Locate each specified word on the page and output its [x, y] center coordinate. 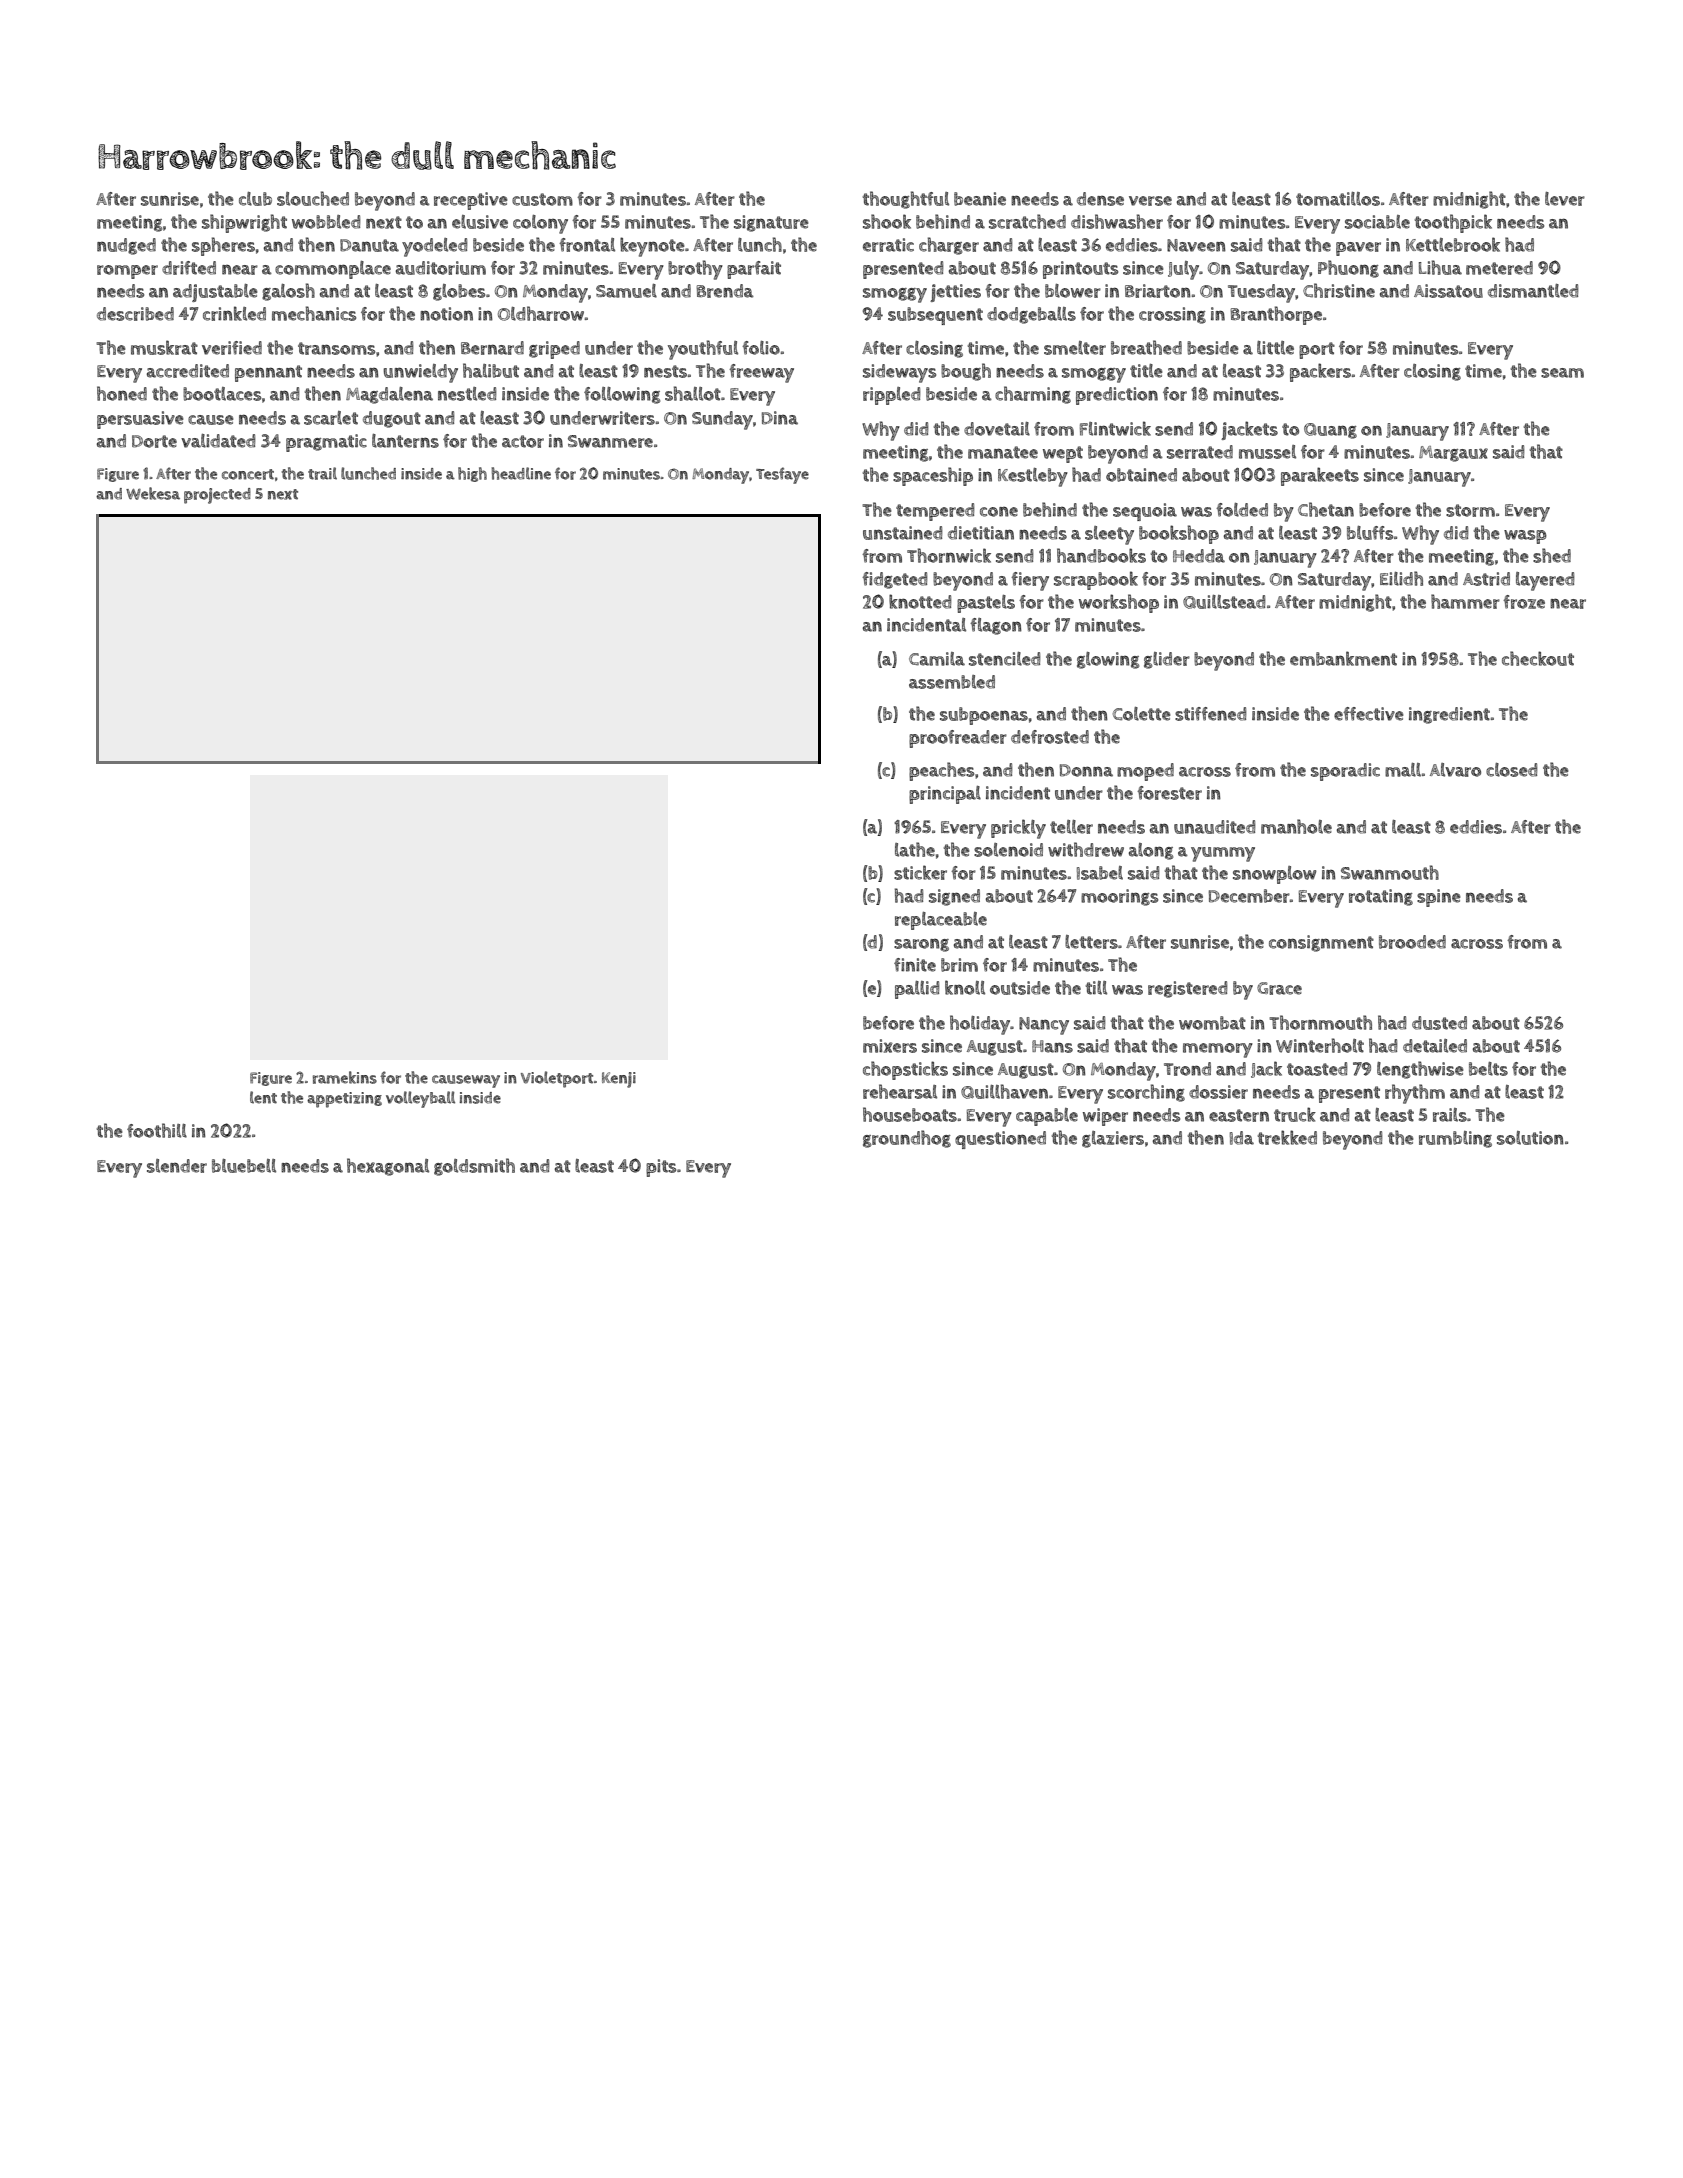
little [1275, 348]
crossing [1172, 315]
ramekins [345, 1077]
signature [771, 223]
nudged [126, 246]
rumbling [1455, 1139]
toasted [1317, 1069]
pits [661, 1168]
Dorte [154, 441]
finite [915, 965]
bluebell [244, 1166]
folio [761, 348]
